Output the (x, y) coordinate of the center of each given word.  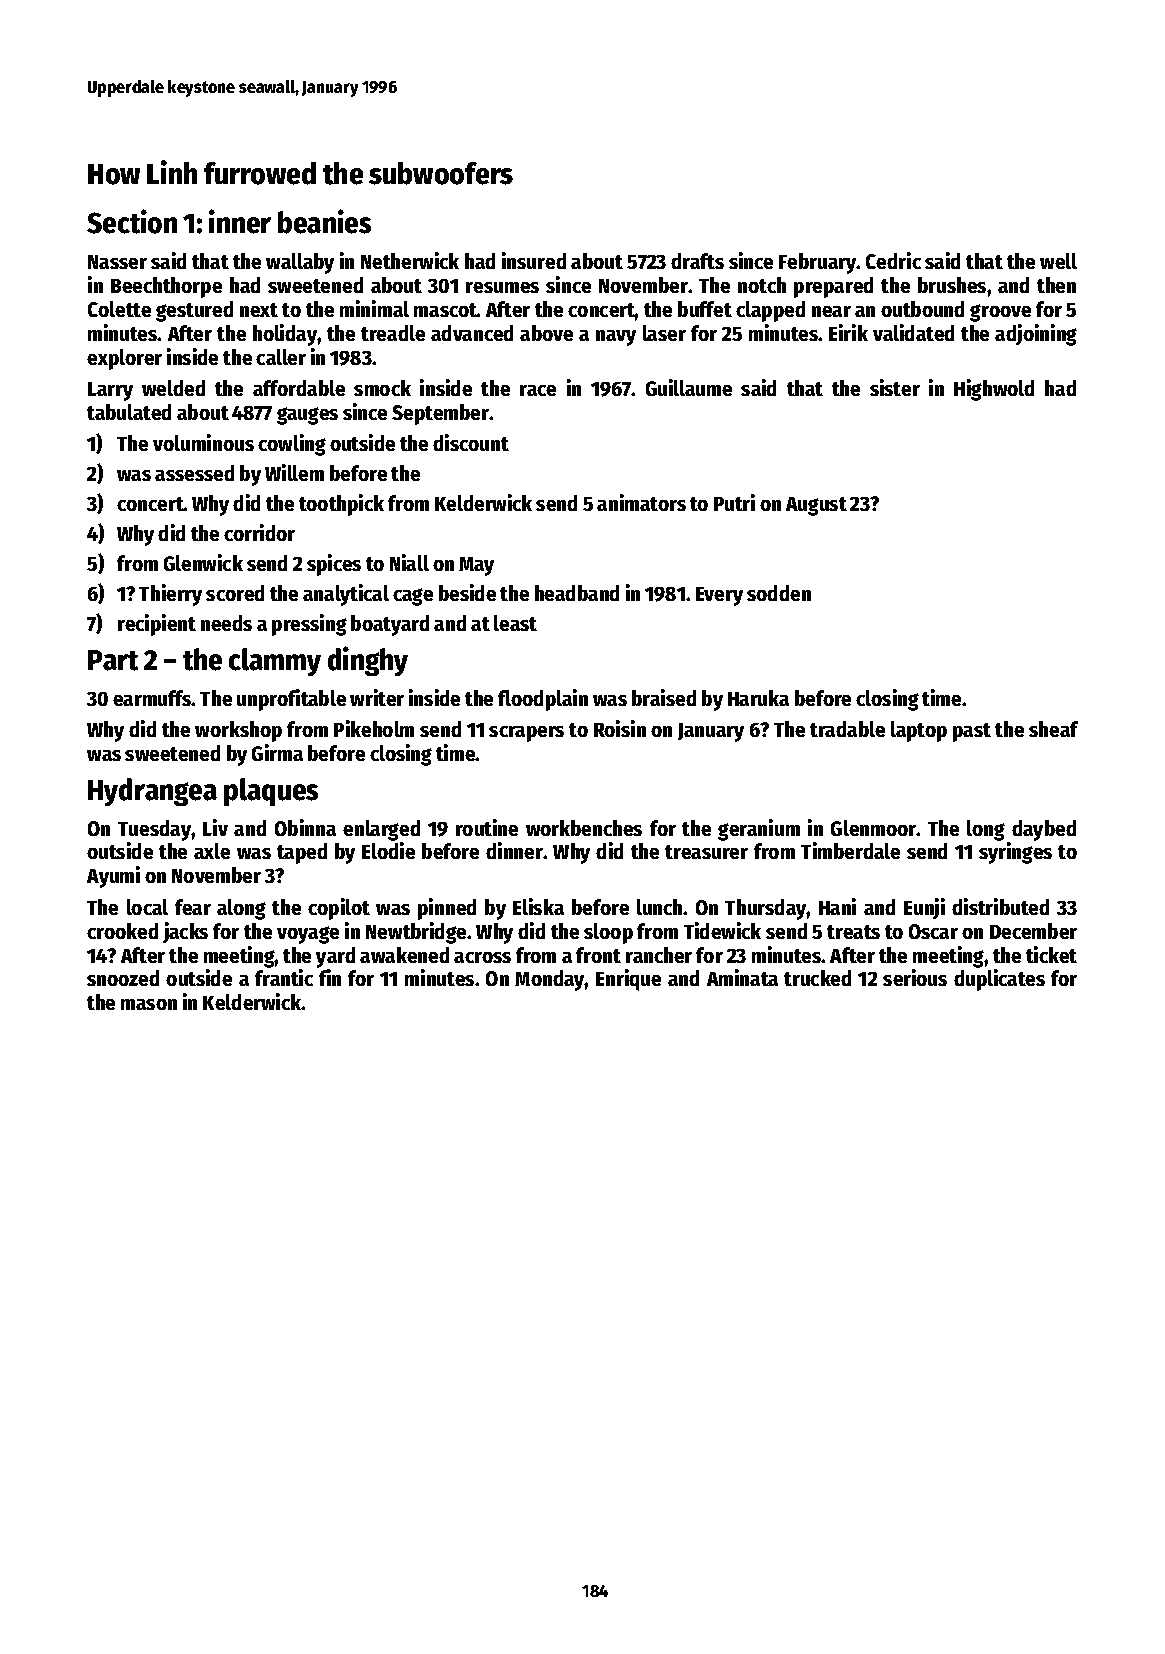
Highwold (994, 390)
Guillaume (689, 387)
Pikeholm (374, 728)
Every (719, 596)
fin (330, 977)
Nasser (117, 262)
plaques (271, 792)
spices (334, 565)
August (816, 506)
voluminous (203, 442)
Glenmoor (874, 828)
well (1058, 261)
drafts (697, 261)
